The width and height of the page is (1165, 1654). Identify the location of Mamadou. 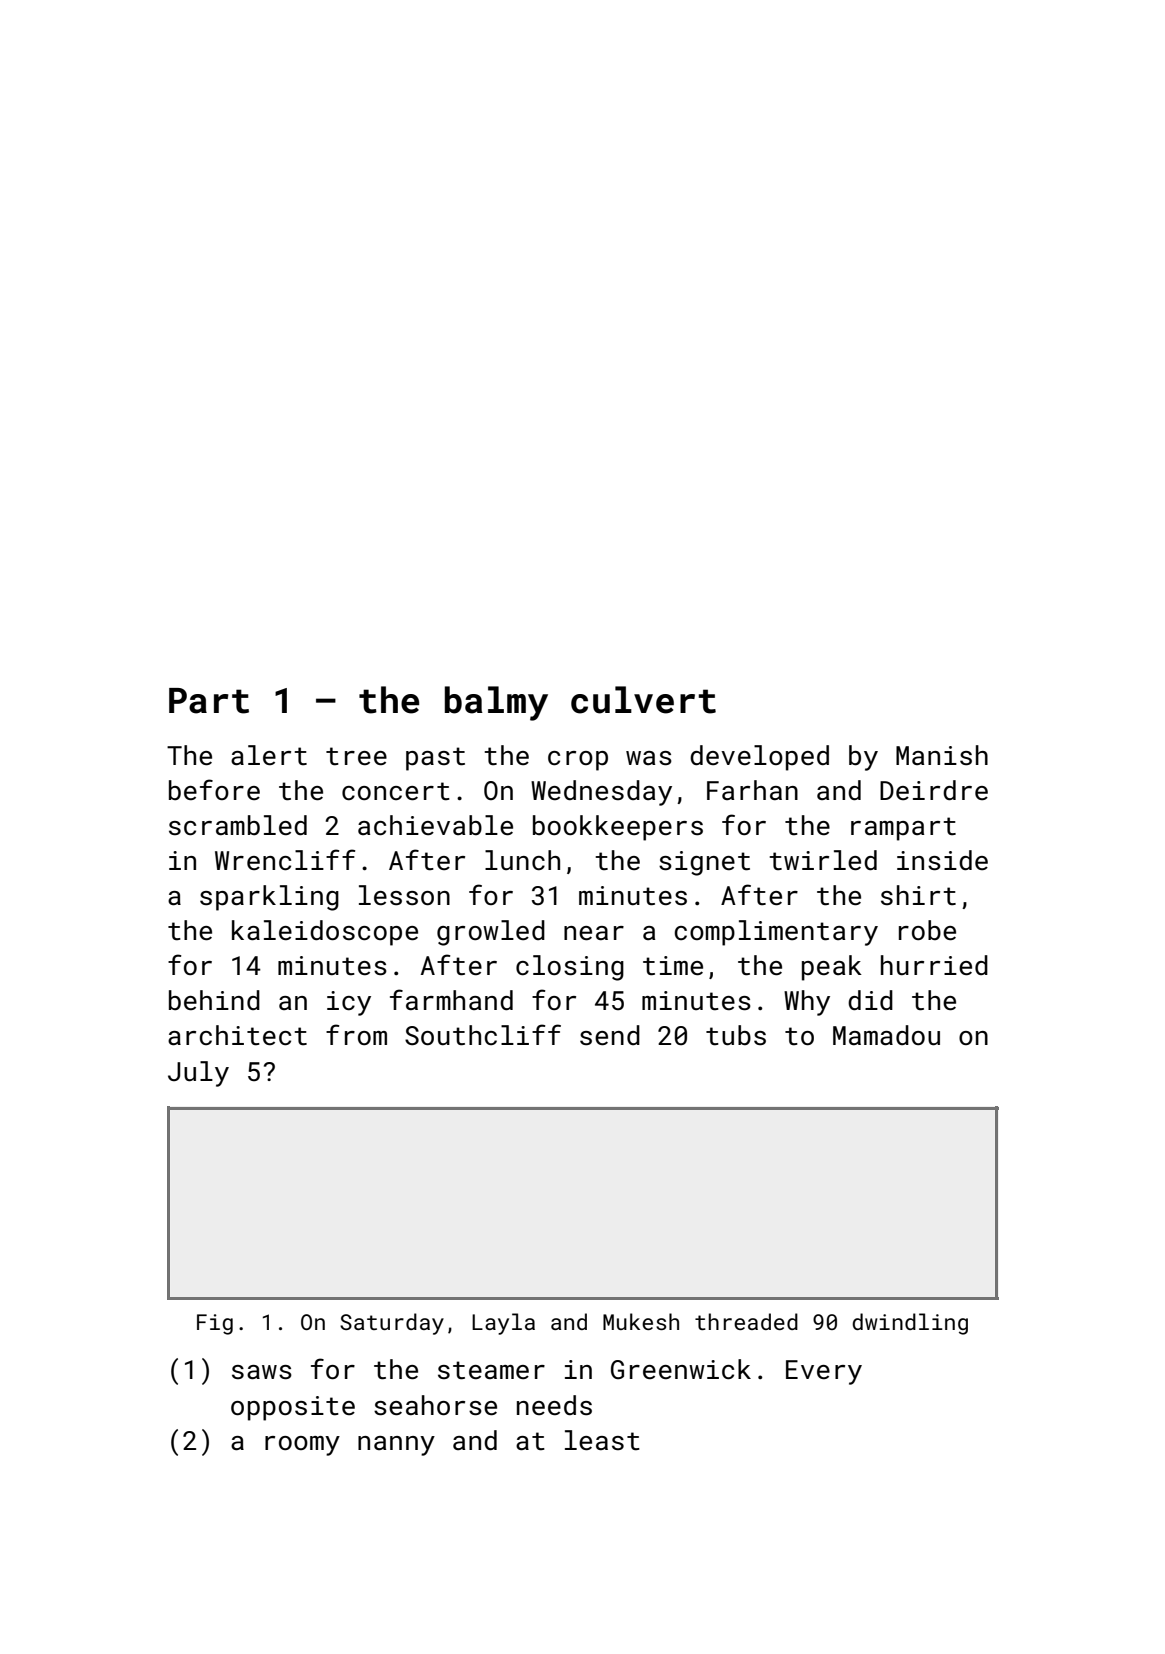
(886, 1035).
